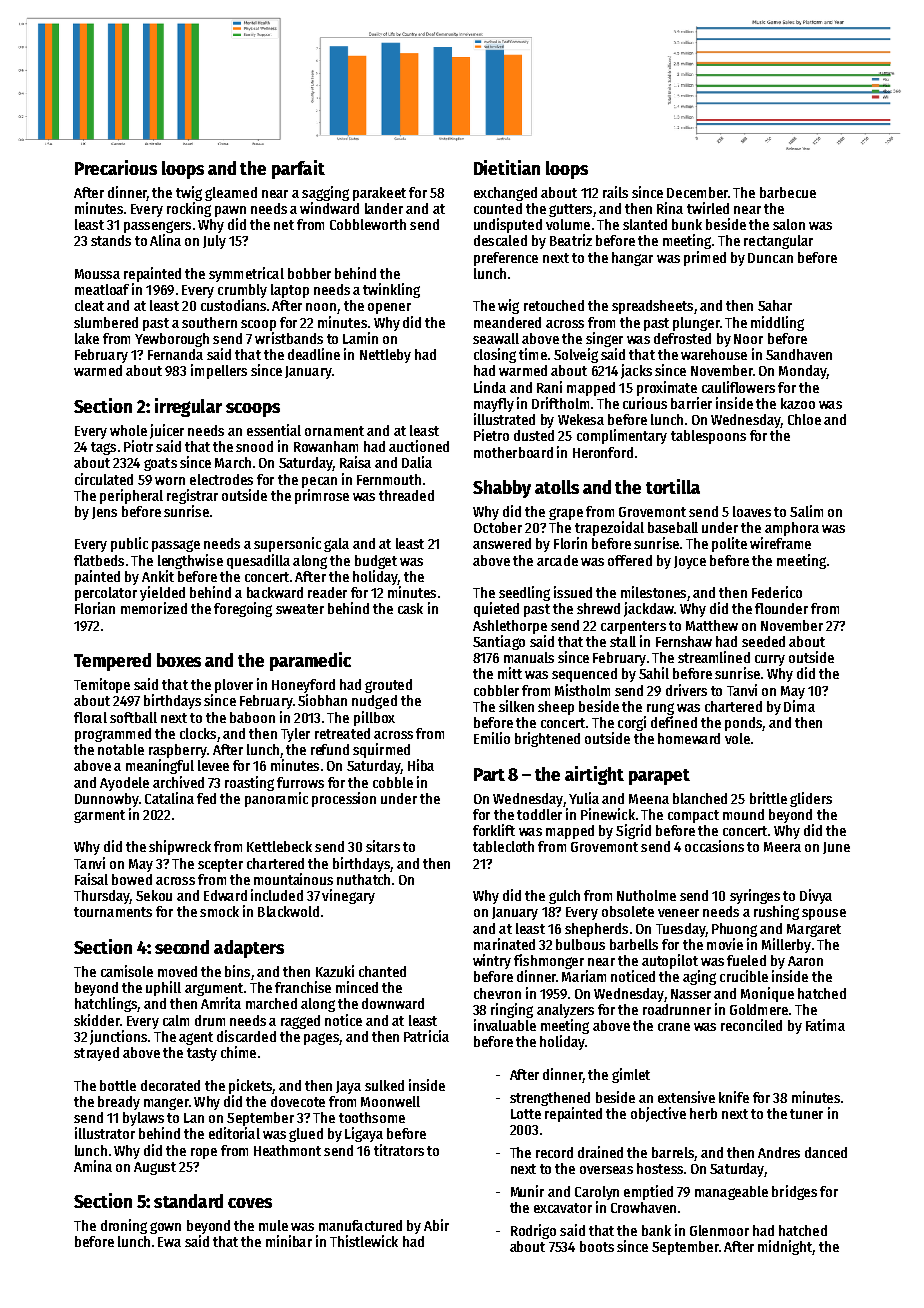 This screenshot has width=924, height=1308. Describe the element at coordinates (105, 1133) in the screenshot. I see `illustrator` at that location.
